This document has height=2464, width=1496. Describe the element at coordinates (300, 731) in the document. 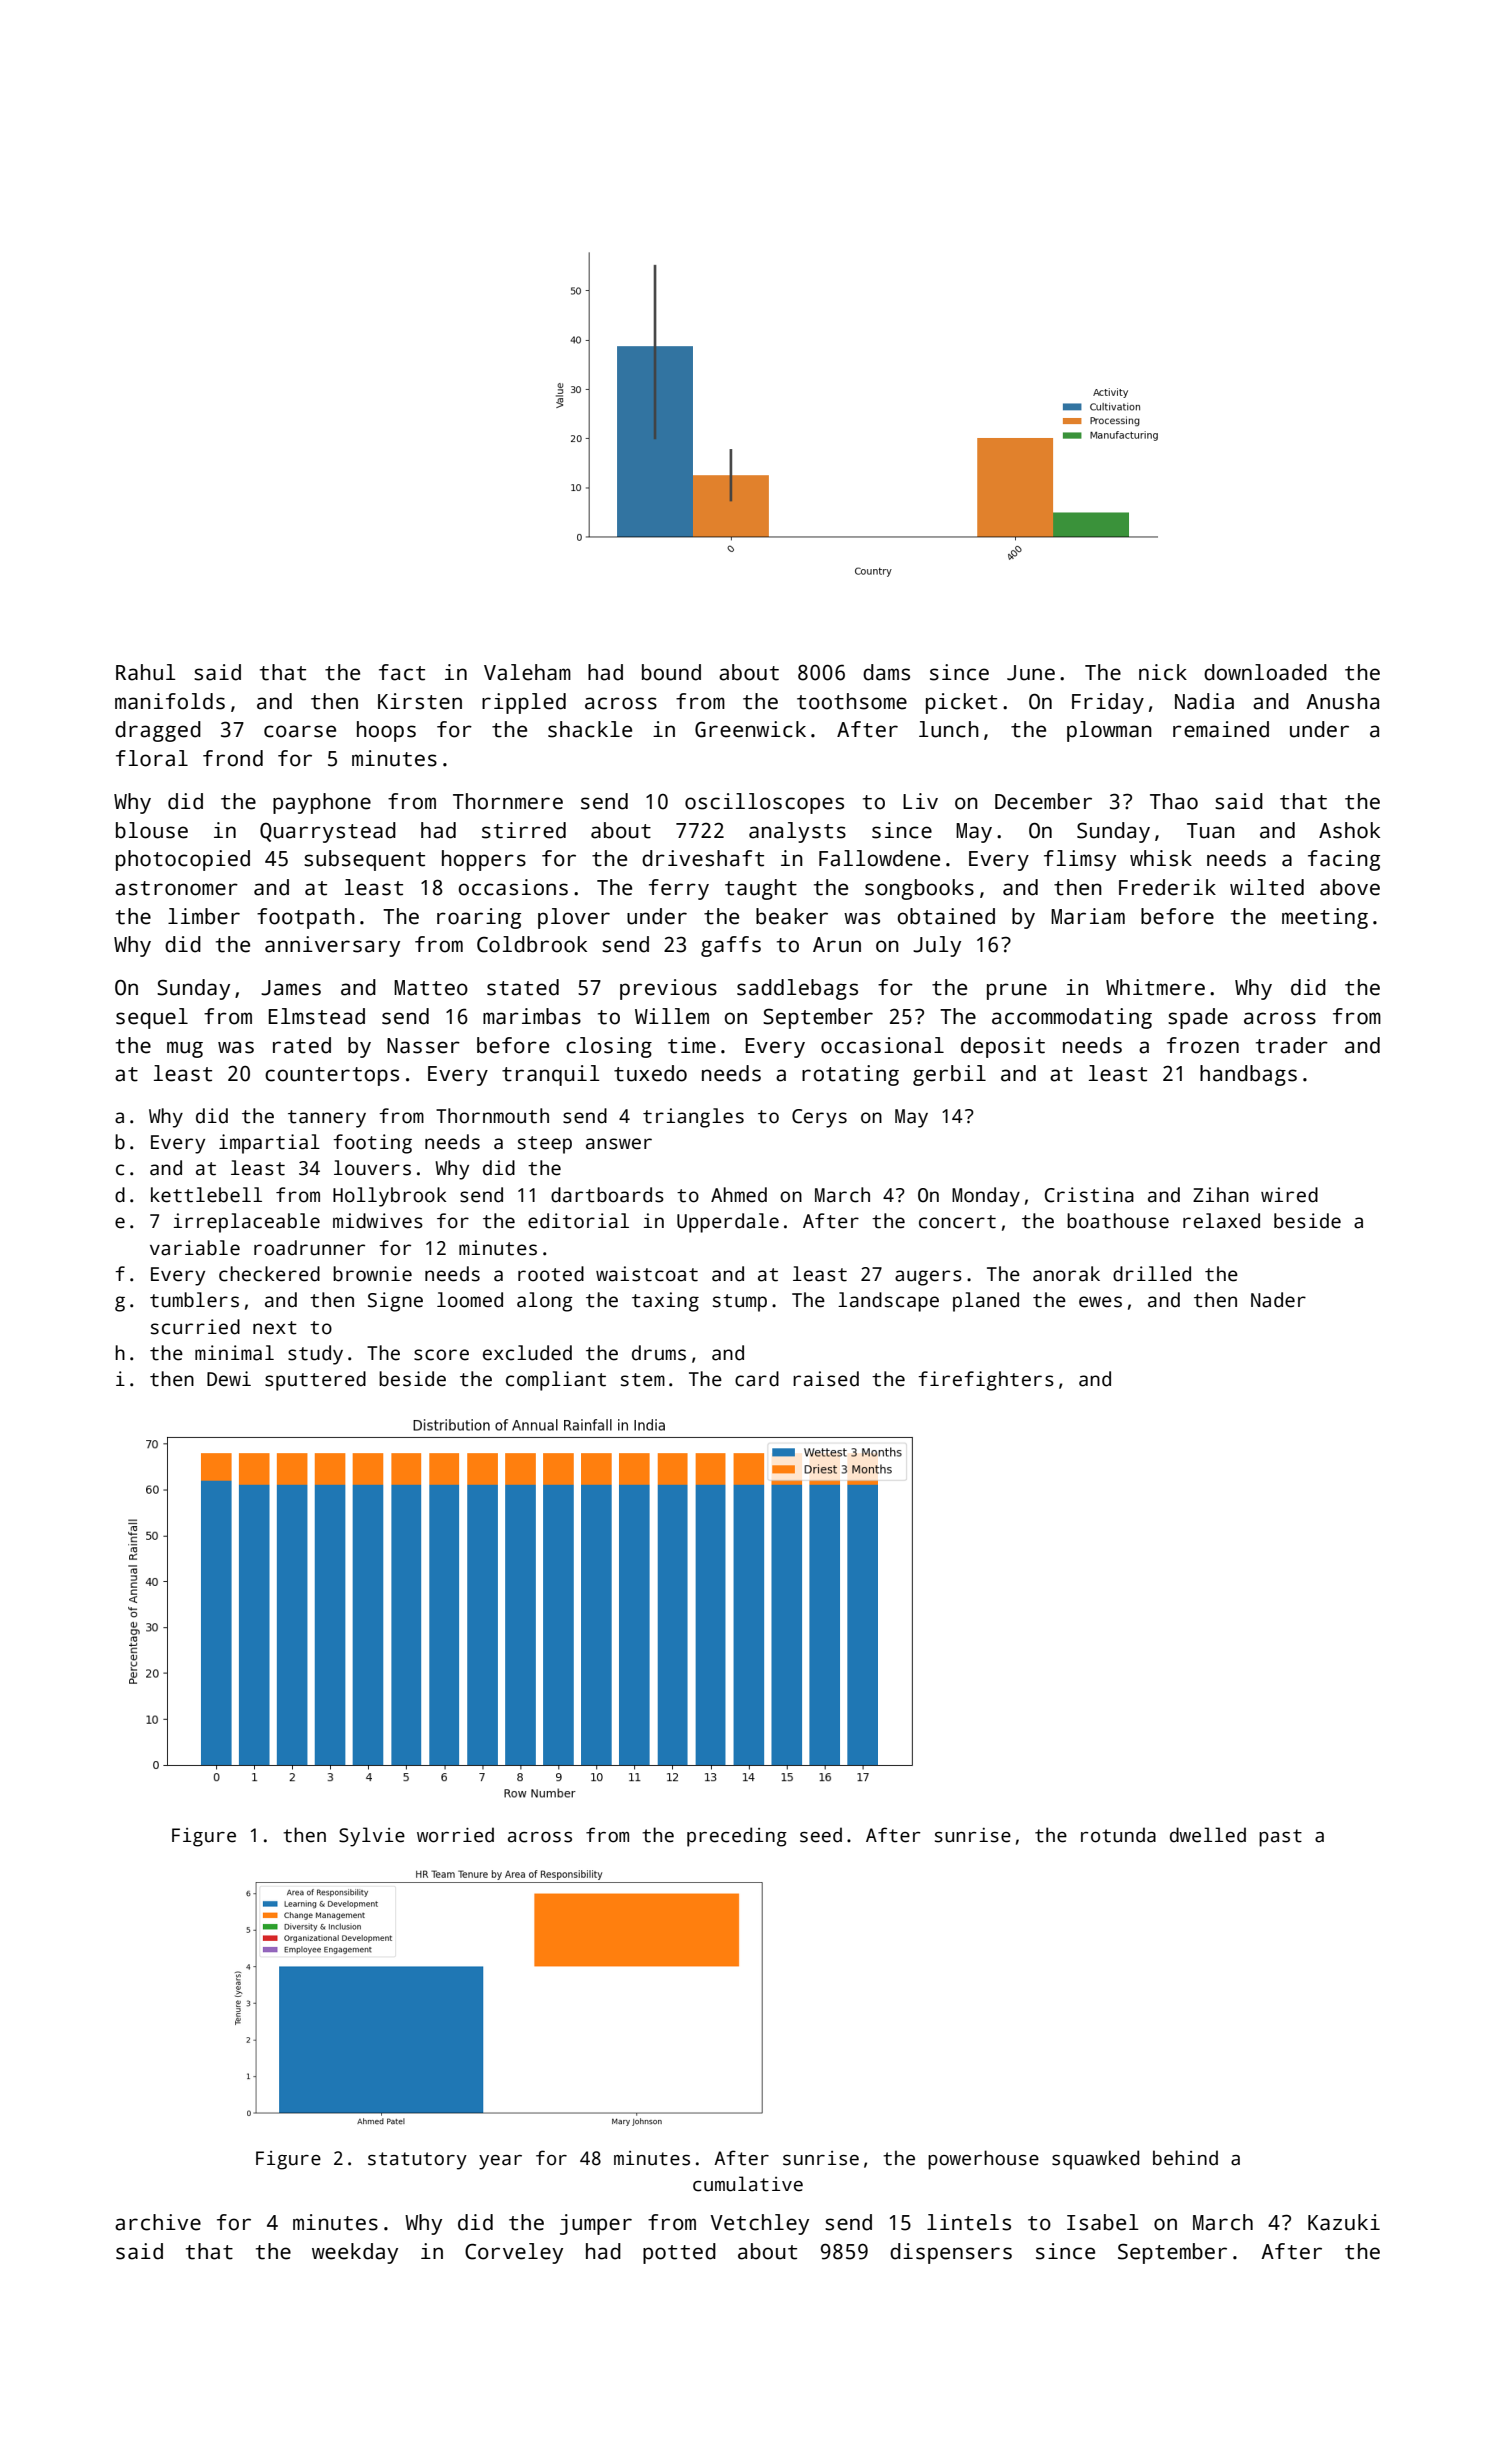

I see `coarse` at that location.
